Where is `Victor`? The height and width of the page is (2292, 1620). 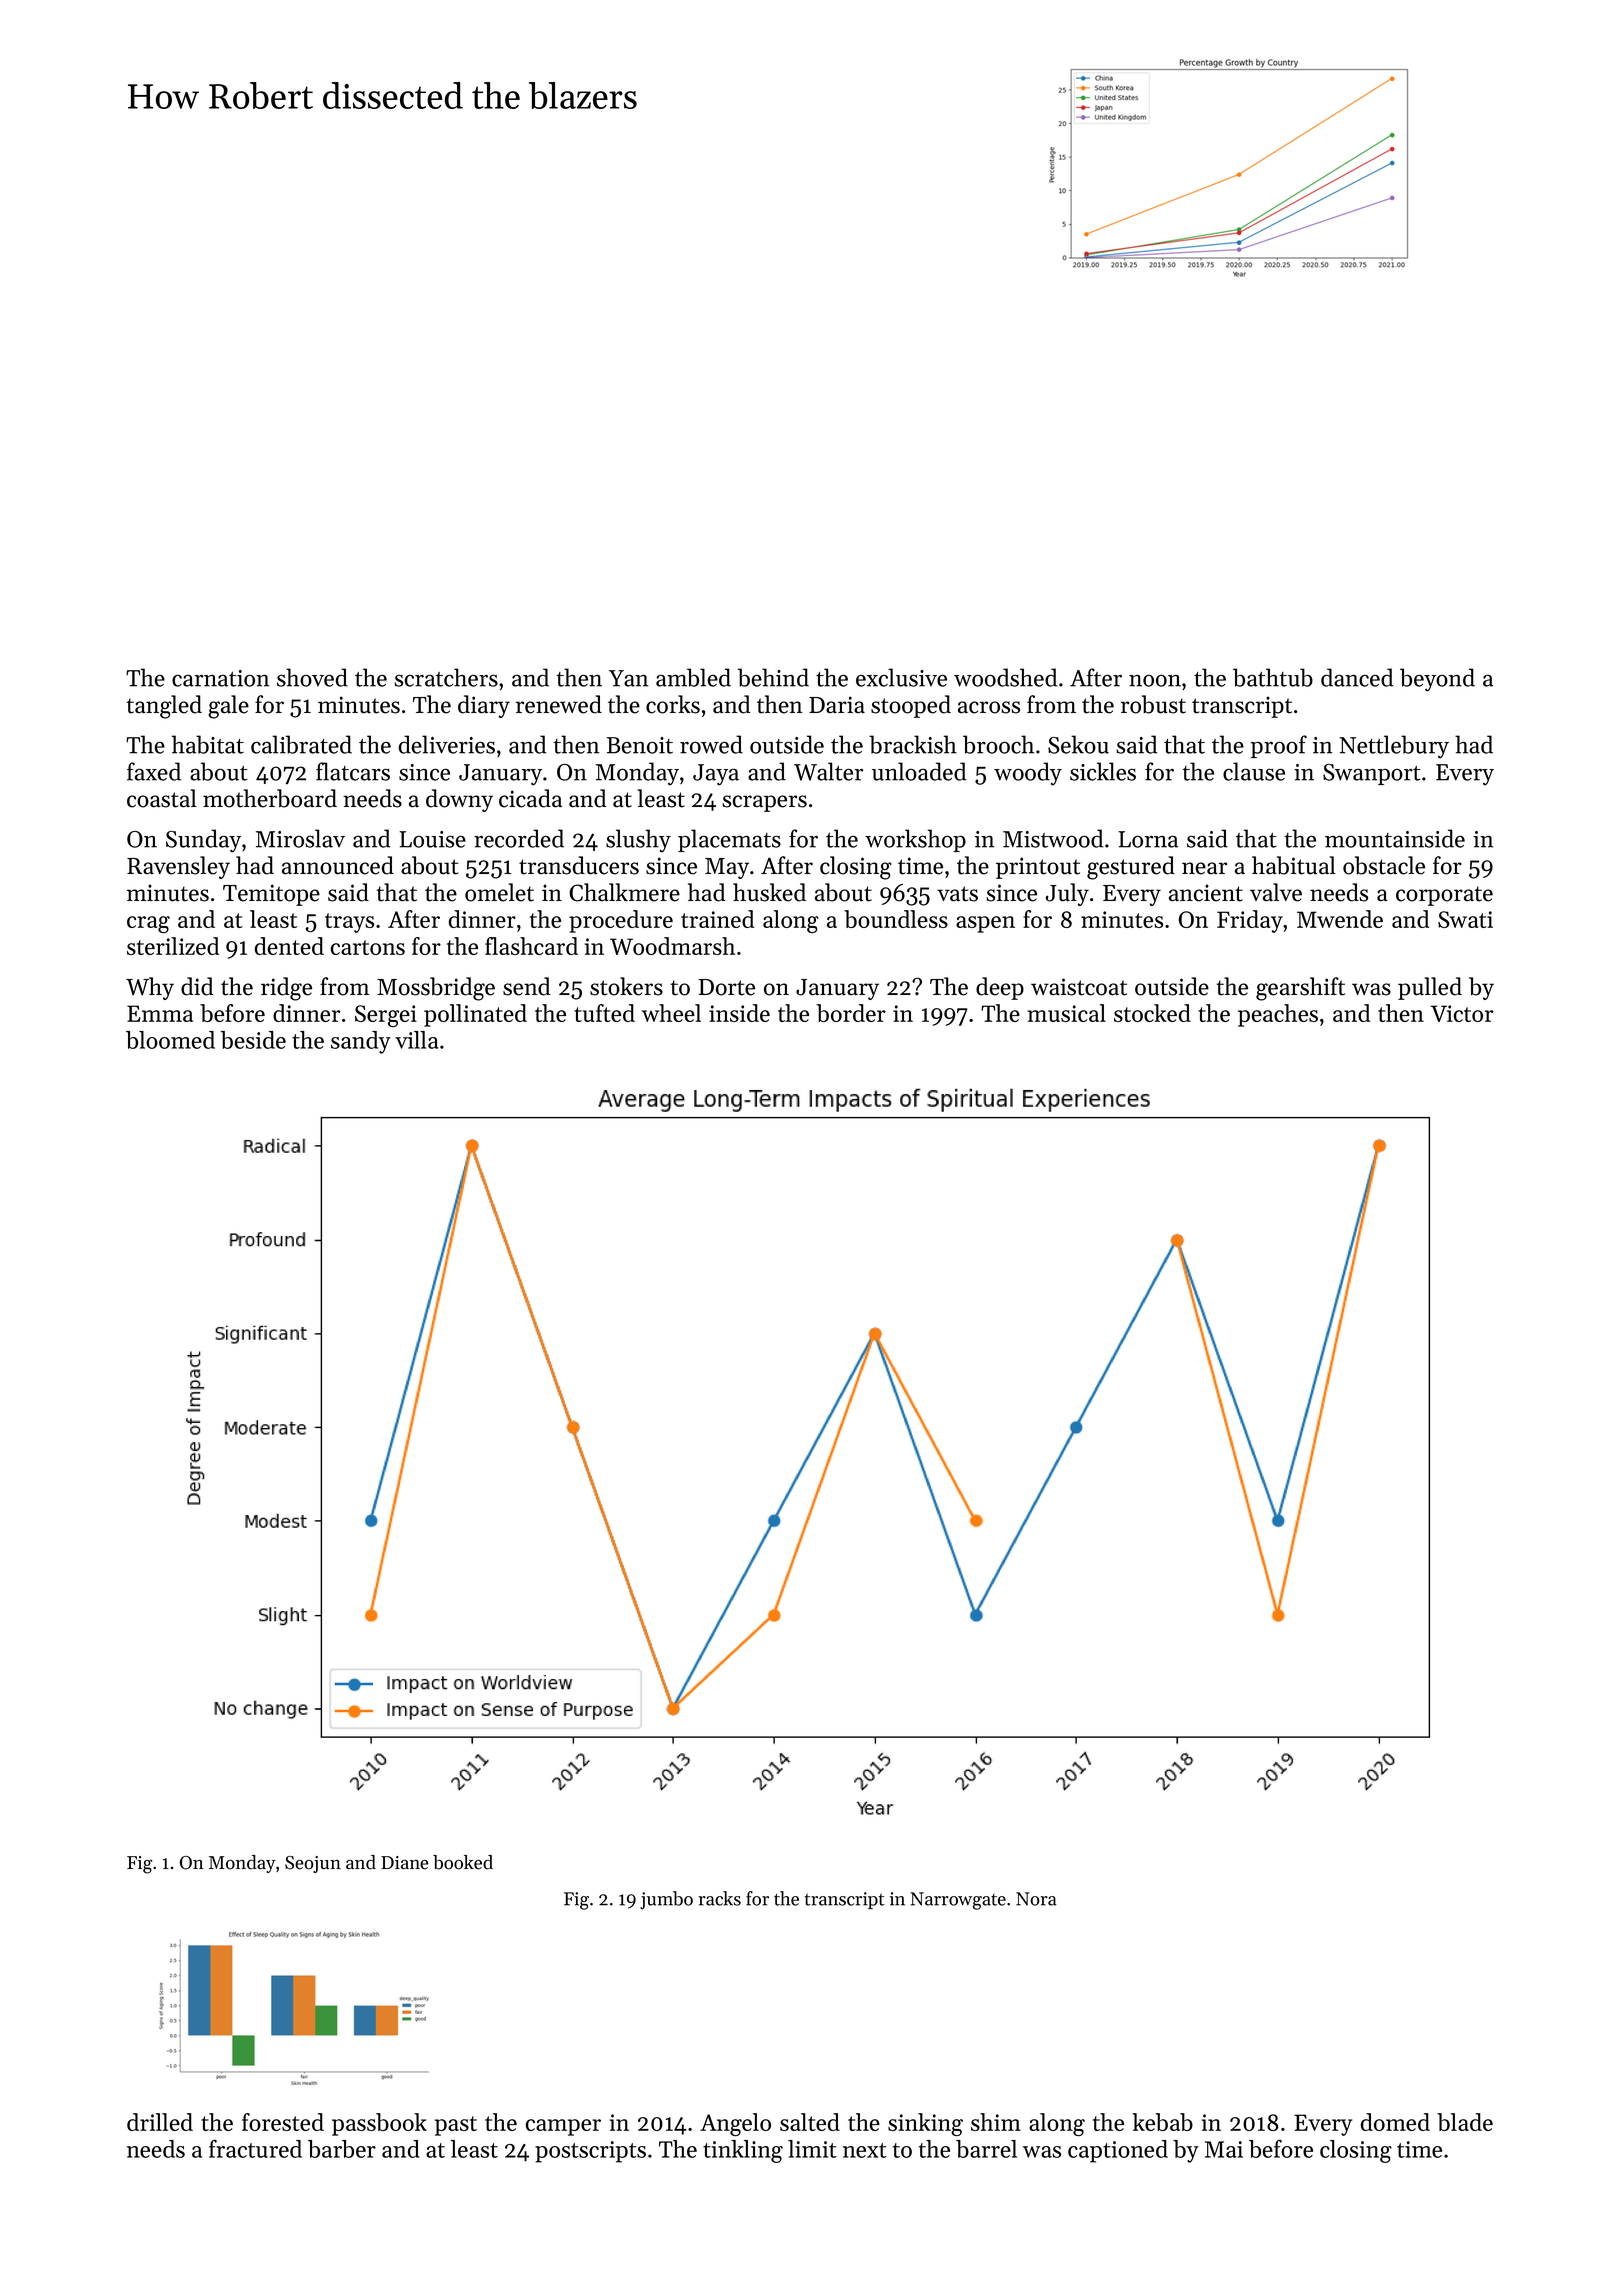
Victor is located at coordinates (1461, 1013).
